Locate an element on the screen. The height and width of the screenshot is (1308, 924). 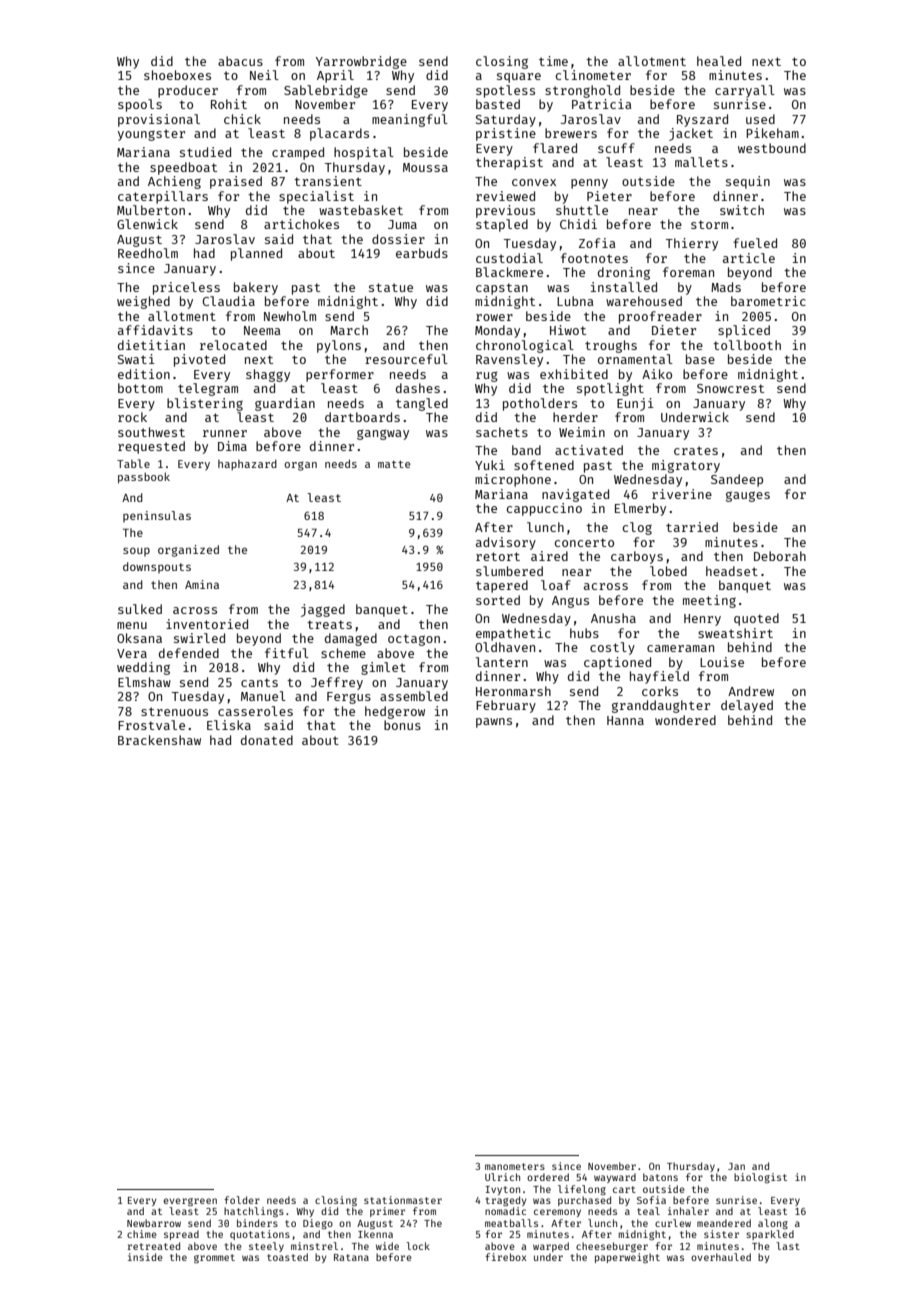
lobed is located at coordinates (668, 571).
